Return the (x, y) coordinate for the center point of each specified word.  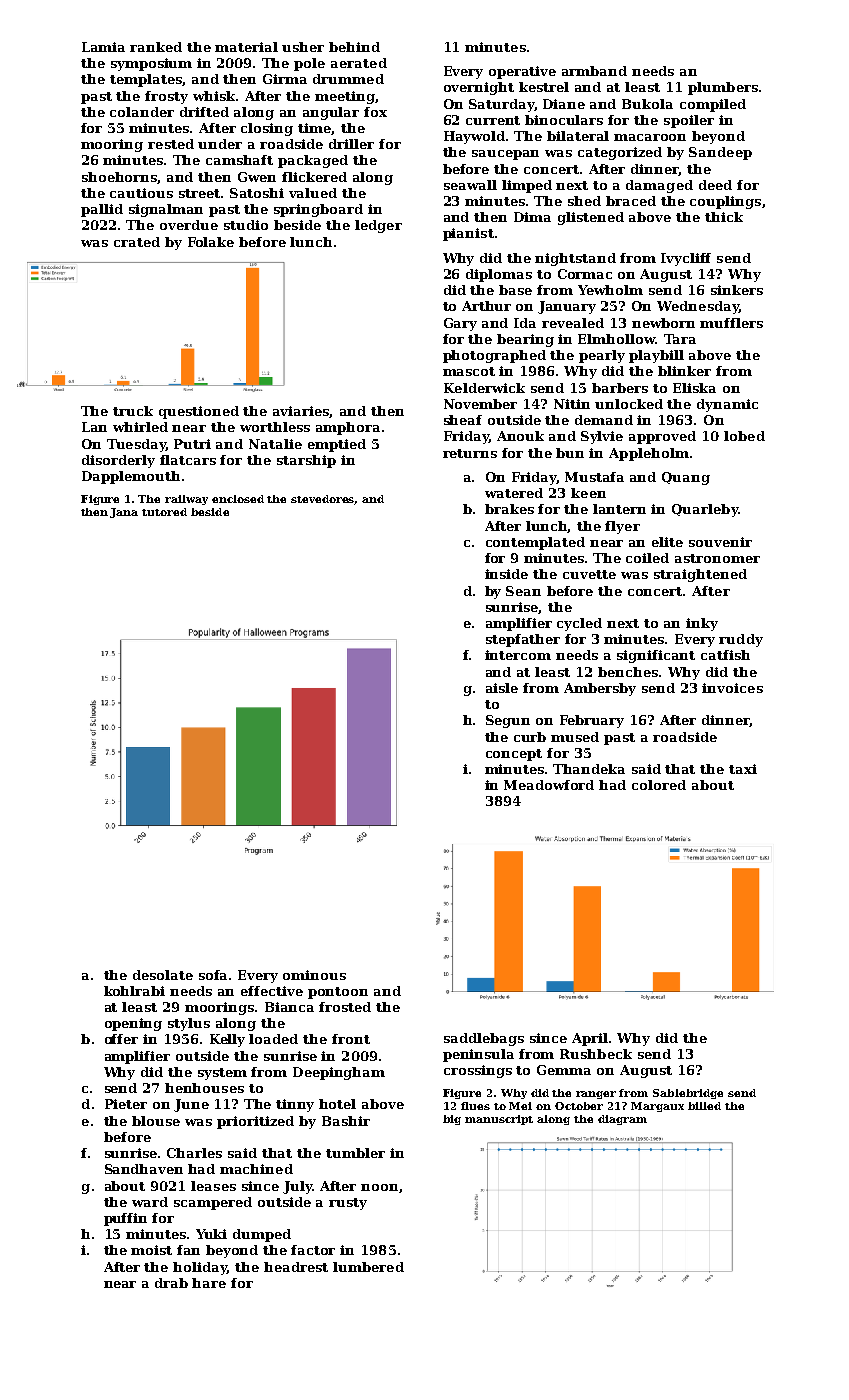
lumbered (368, 1267)
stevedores (323, 500)
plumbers (723, 88)
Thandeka (589, 769)
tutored (164, 512)
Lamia (103, 47)
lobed (744, 436)
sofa (213, 975)
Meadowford (549, 785)
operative (522, 72)
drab (171, 1283)
